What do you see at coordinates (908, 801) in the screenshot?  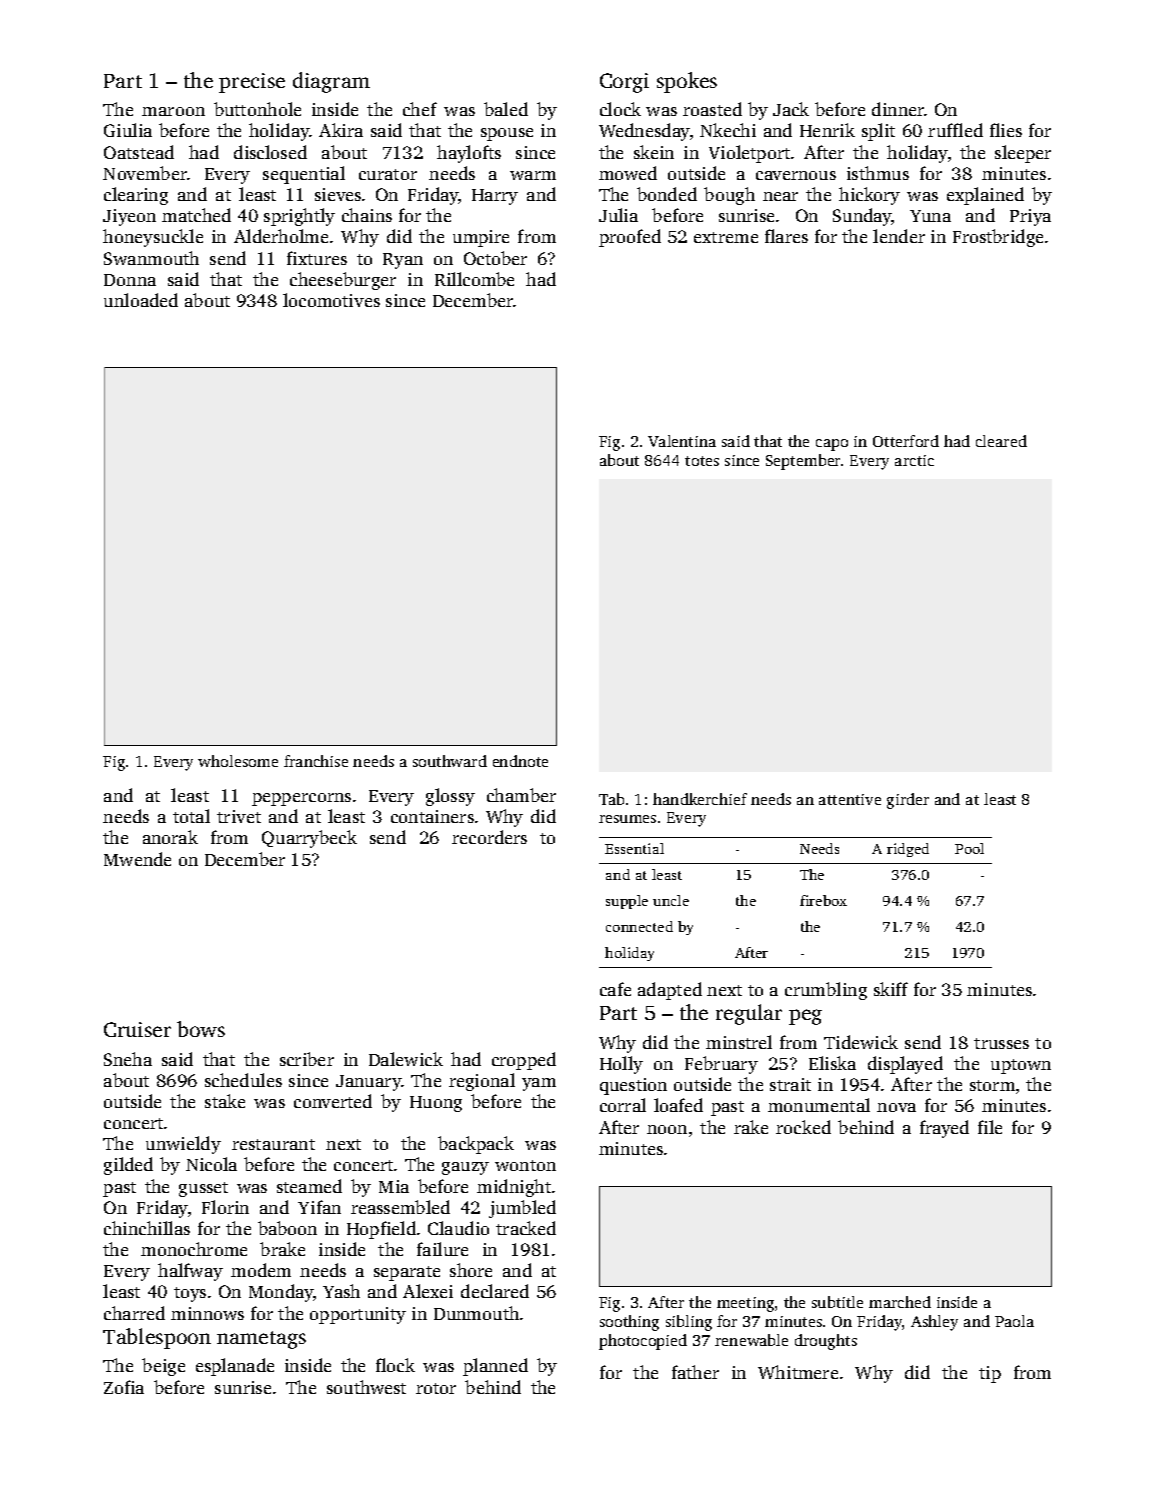 I see `girder` at bounding box center [908, 801].
